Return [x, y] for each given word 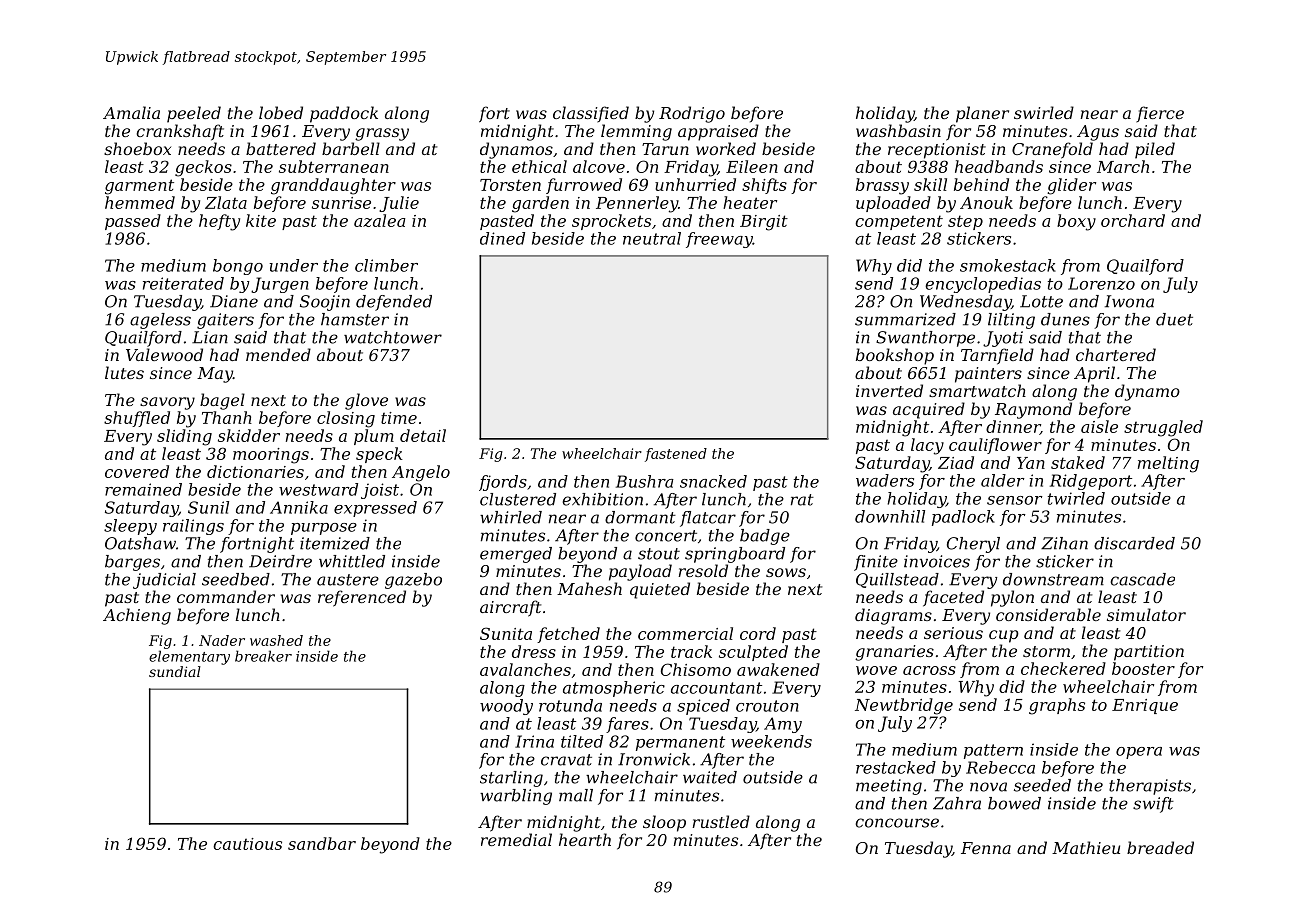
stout [659, 554]
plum [374, 437]
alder [1003, 480]
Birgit [764, 223]
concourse [897, 823]
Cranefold [1052, 150]
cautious [247, 844]
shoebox [137, 148]
